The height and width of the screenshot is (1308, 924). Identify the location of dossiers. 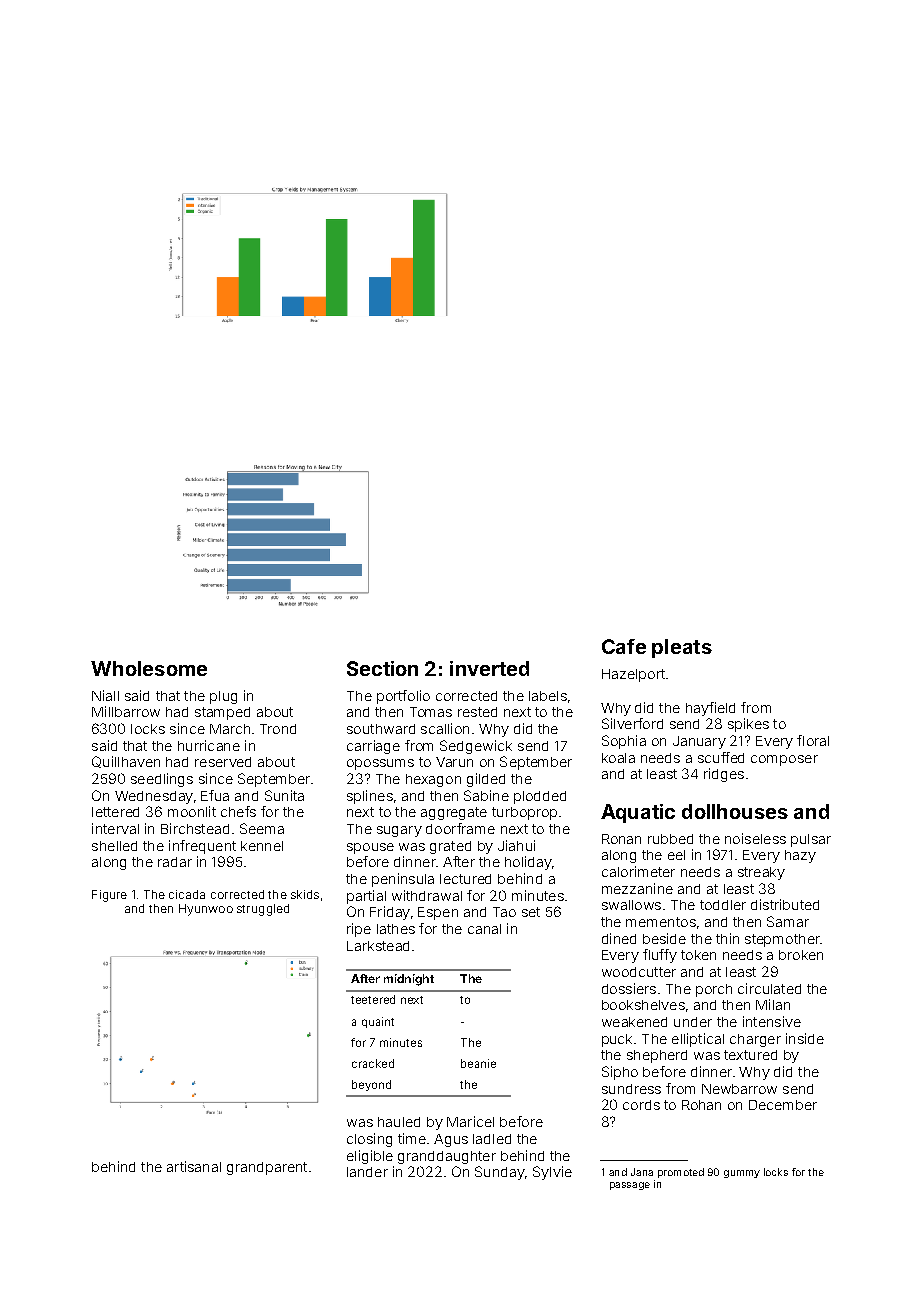
(629, 988).
